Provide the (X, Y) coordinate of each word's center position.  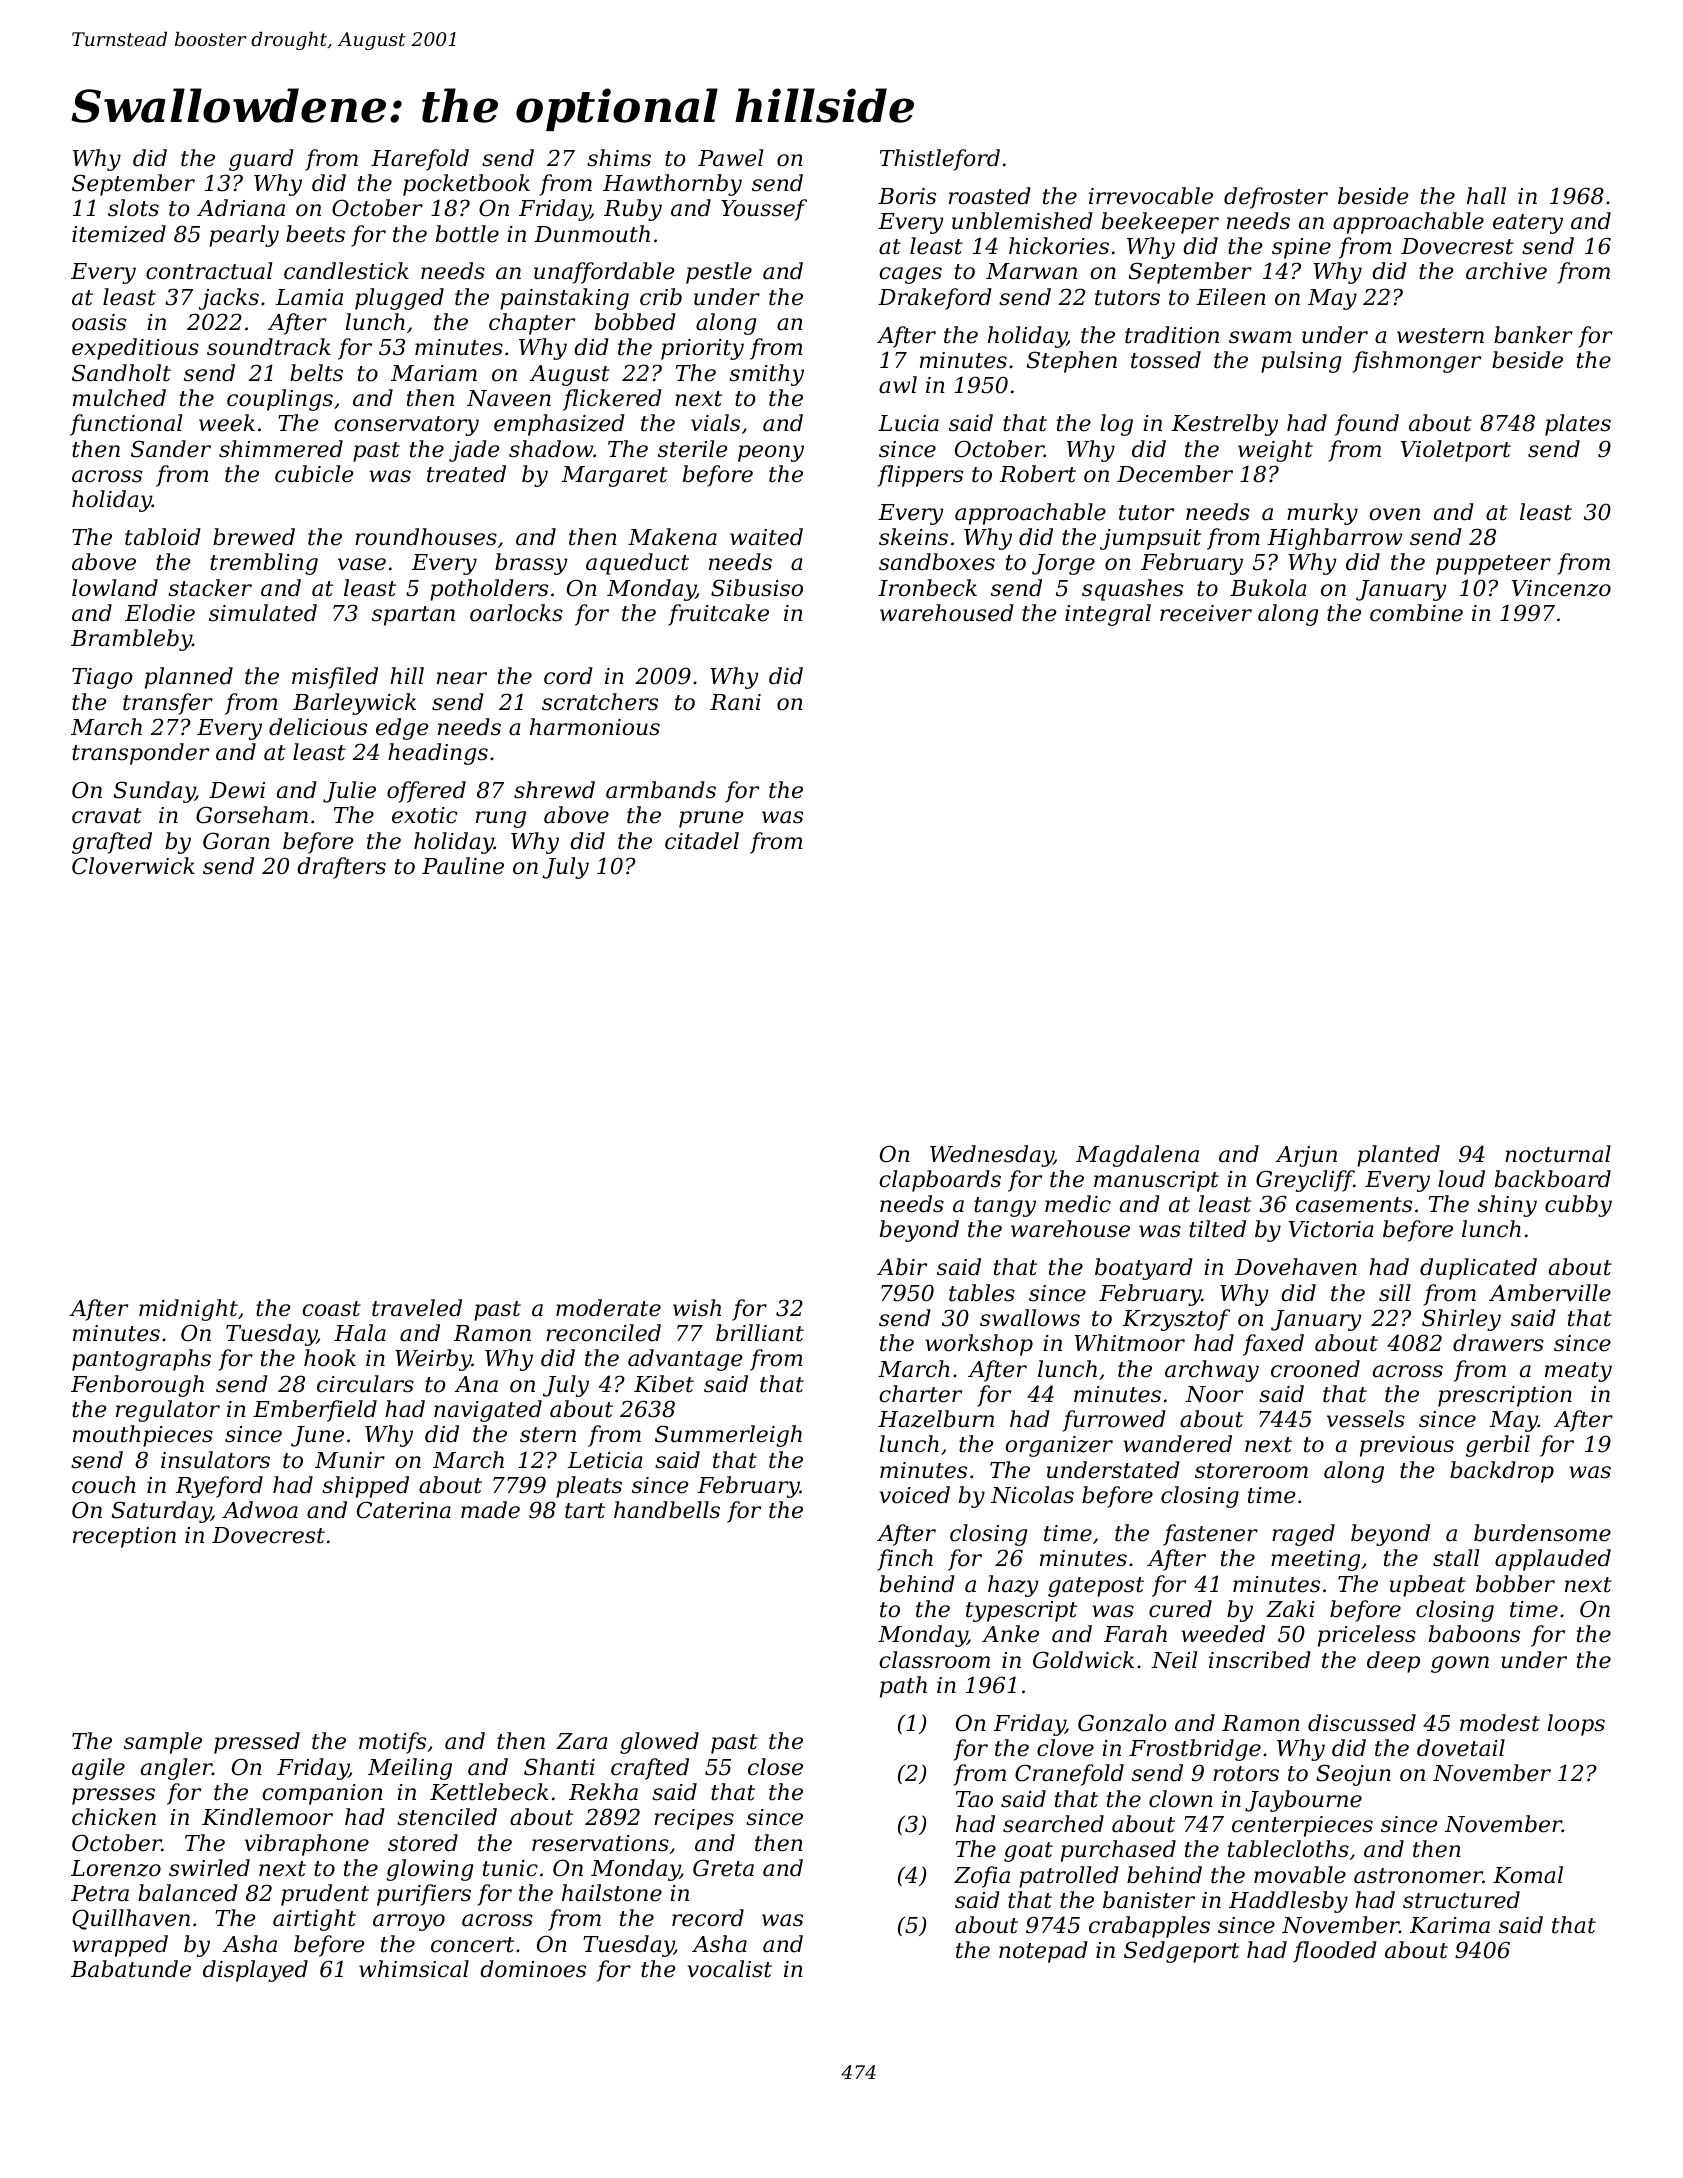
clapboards (940, 1181)
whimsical (414, 1969)
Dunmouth (592, 234)
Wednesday (992, 1156)
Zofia (982, 1877)
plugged (399, 299)
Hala (360, 1333)
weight (1275, 451)
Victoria (1330, 1229)
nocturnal (1558, 1154)
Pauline (463, 866)
